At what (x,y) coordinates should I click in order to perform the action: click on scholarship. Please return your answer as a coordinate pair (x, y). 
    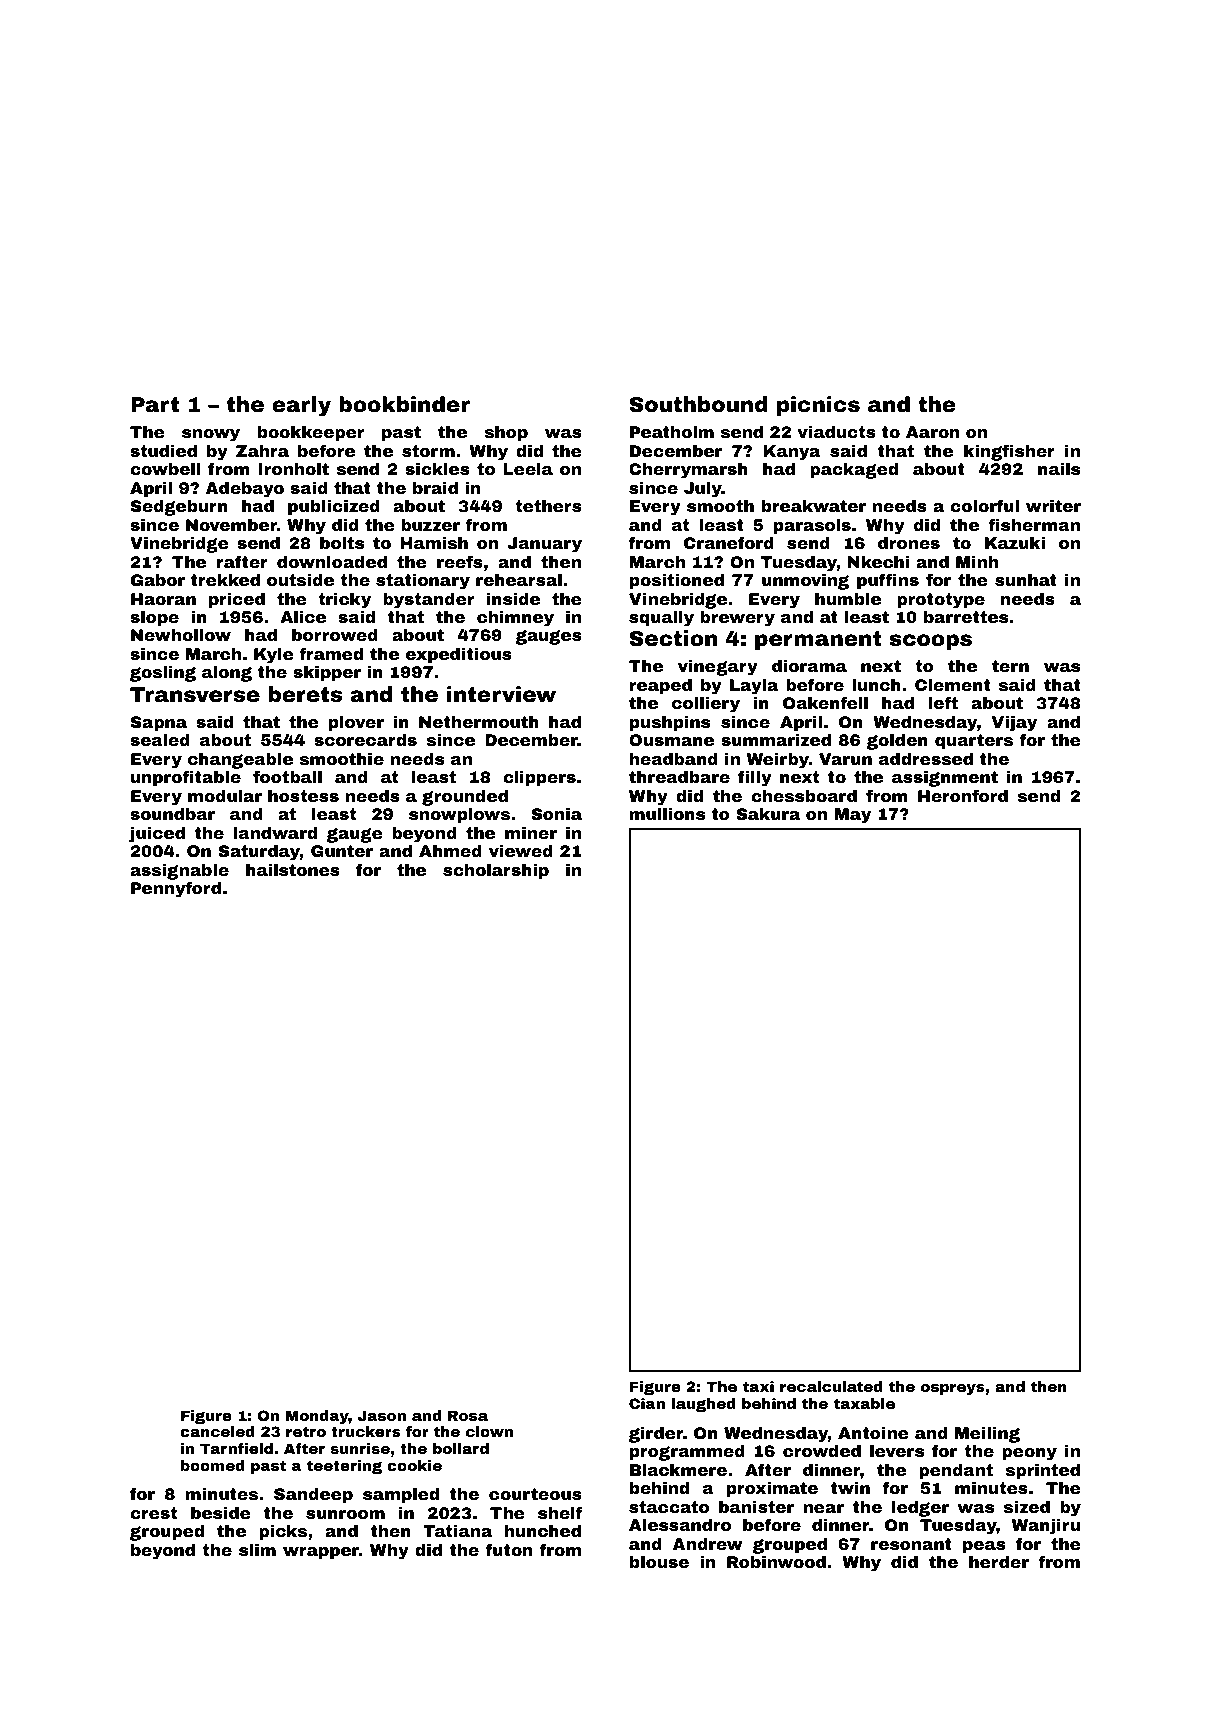
    Looking at the image, I should click on (496, 872).
